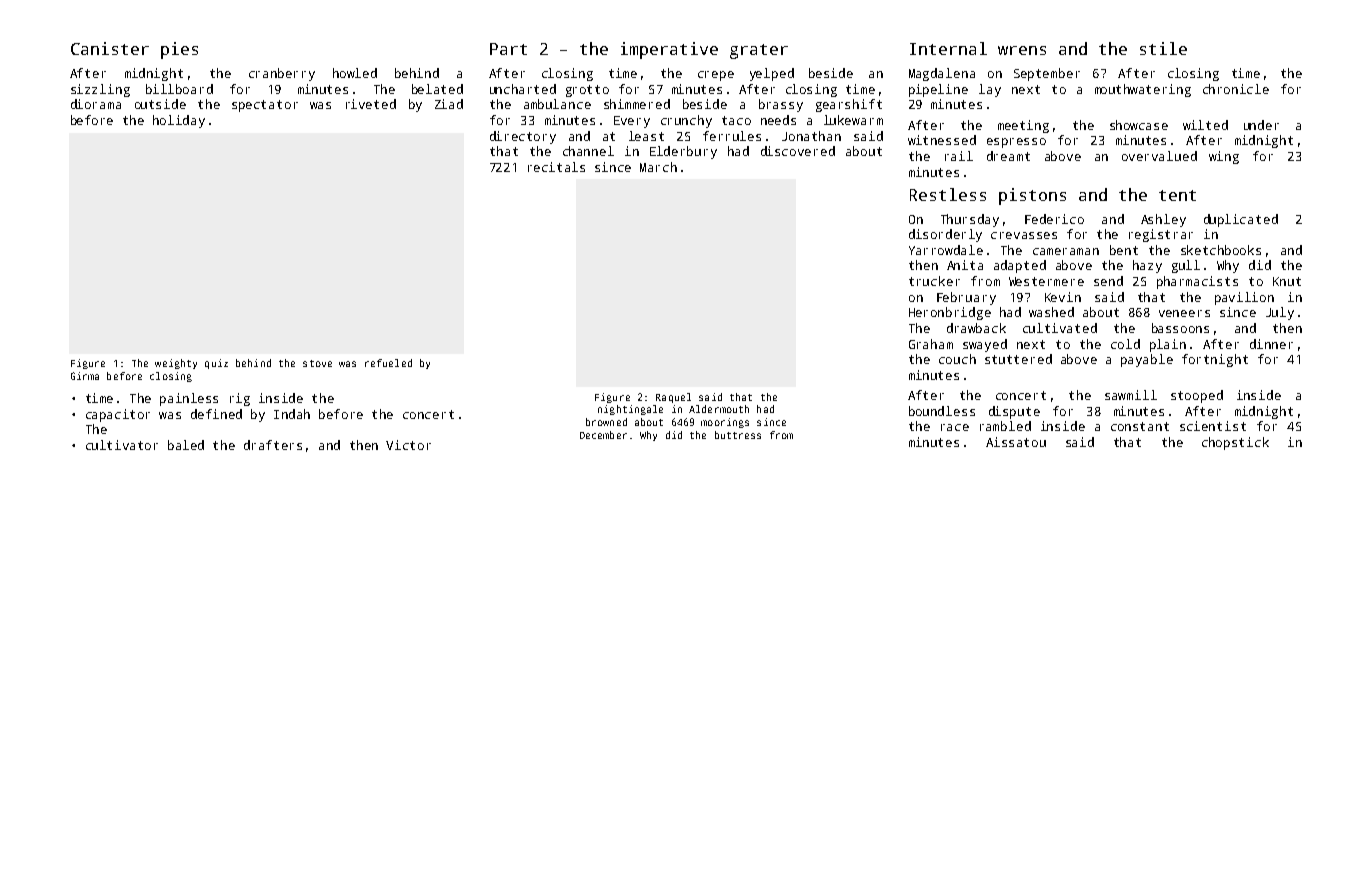  What do you see at coordinates (96, 104) in the image?
I see `diorama` at bounding box center [96, 104].
